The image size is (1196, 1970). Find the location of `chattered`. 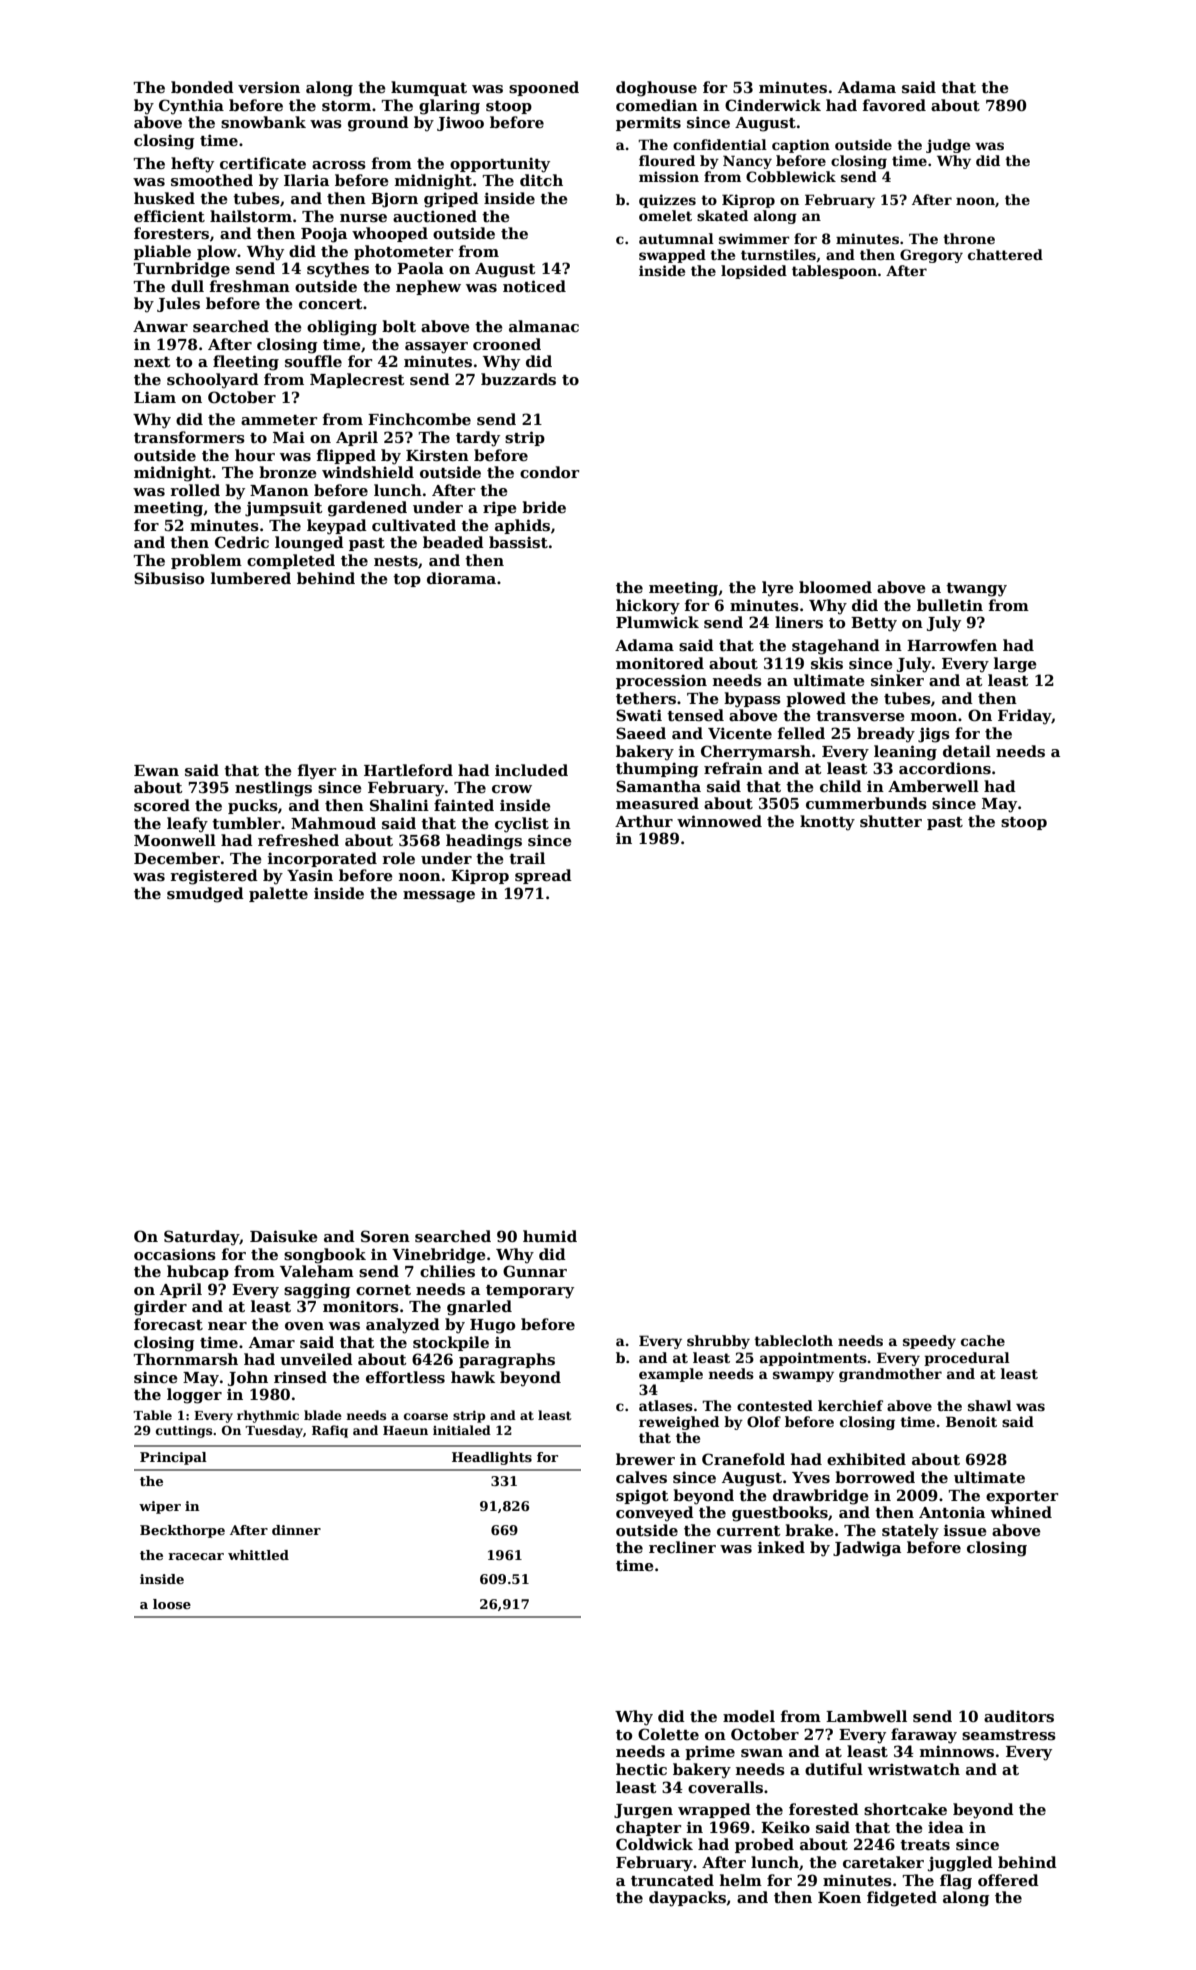

chattered is located at coordinates (1005, 254).
